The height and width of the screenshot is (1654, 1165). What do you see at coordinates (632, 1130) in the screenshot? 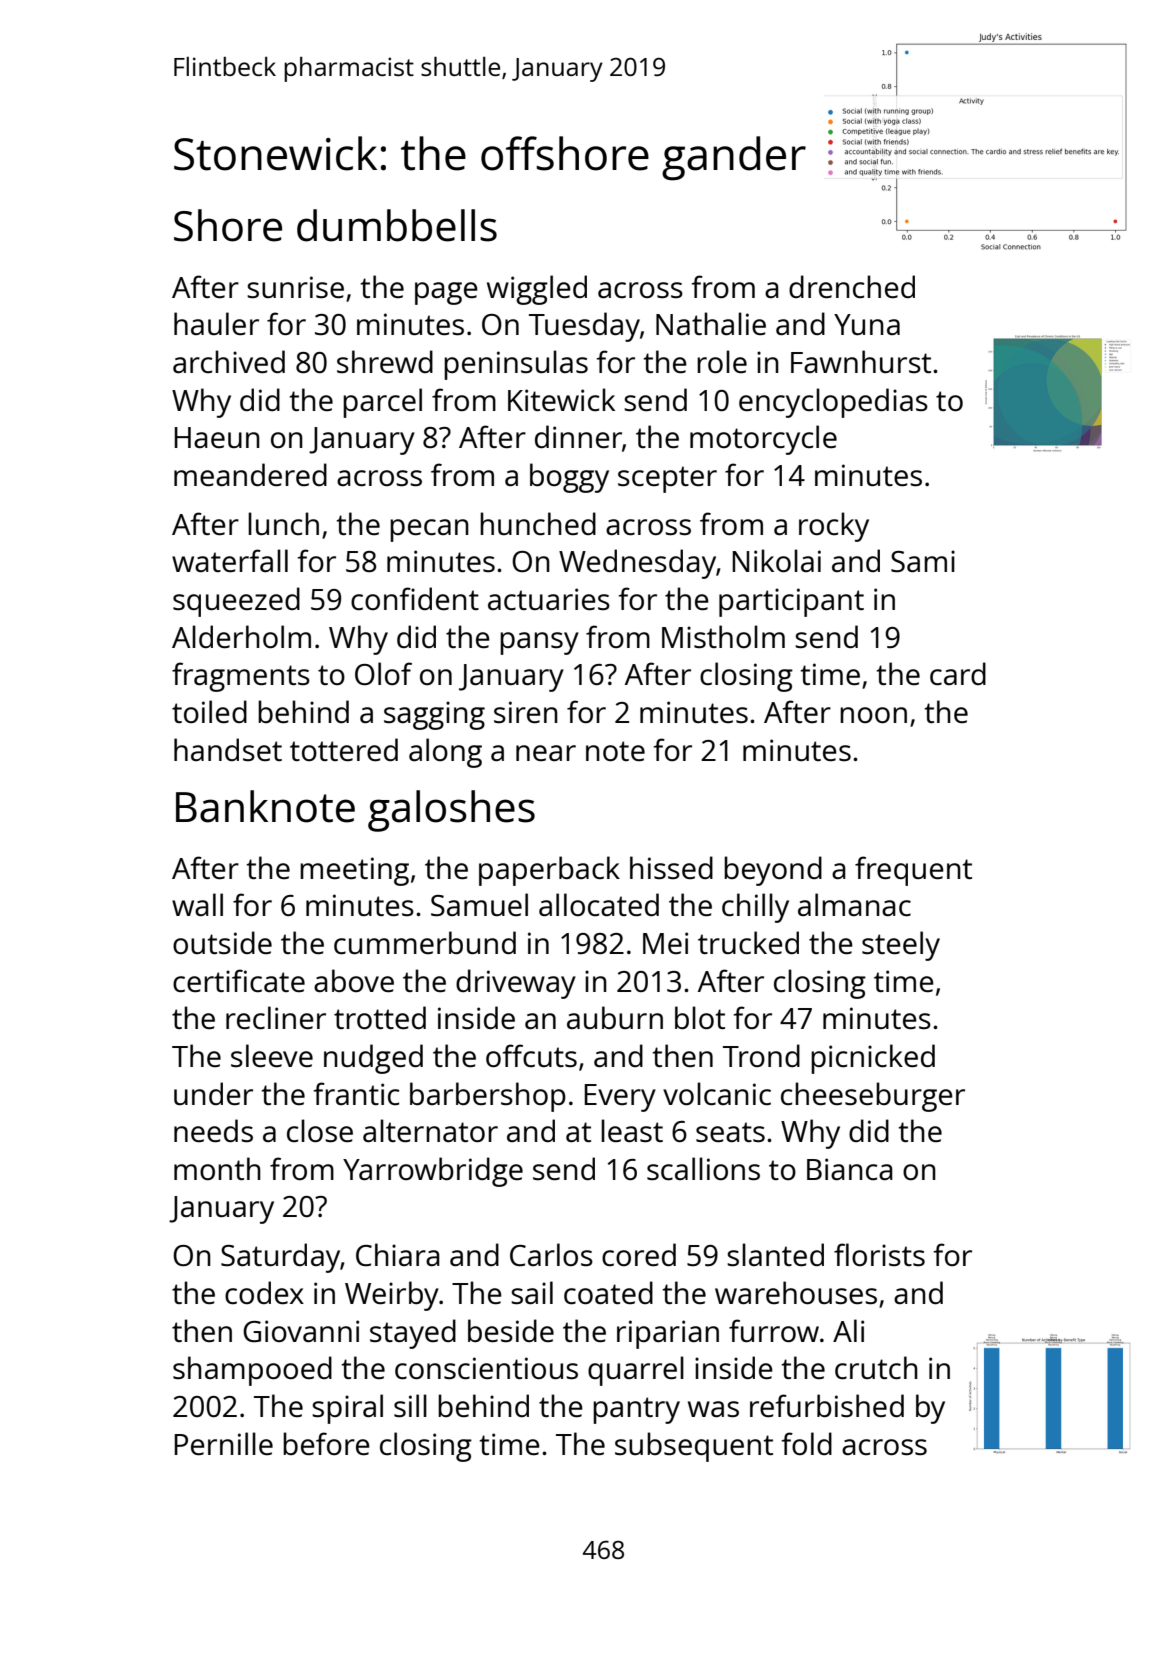
I see `least` at bounding box center [632, 1130].
